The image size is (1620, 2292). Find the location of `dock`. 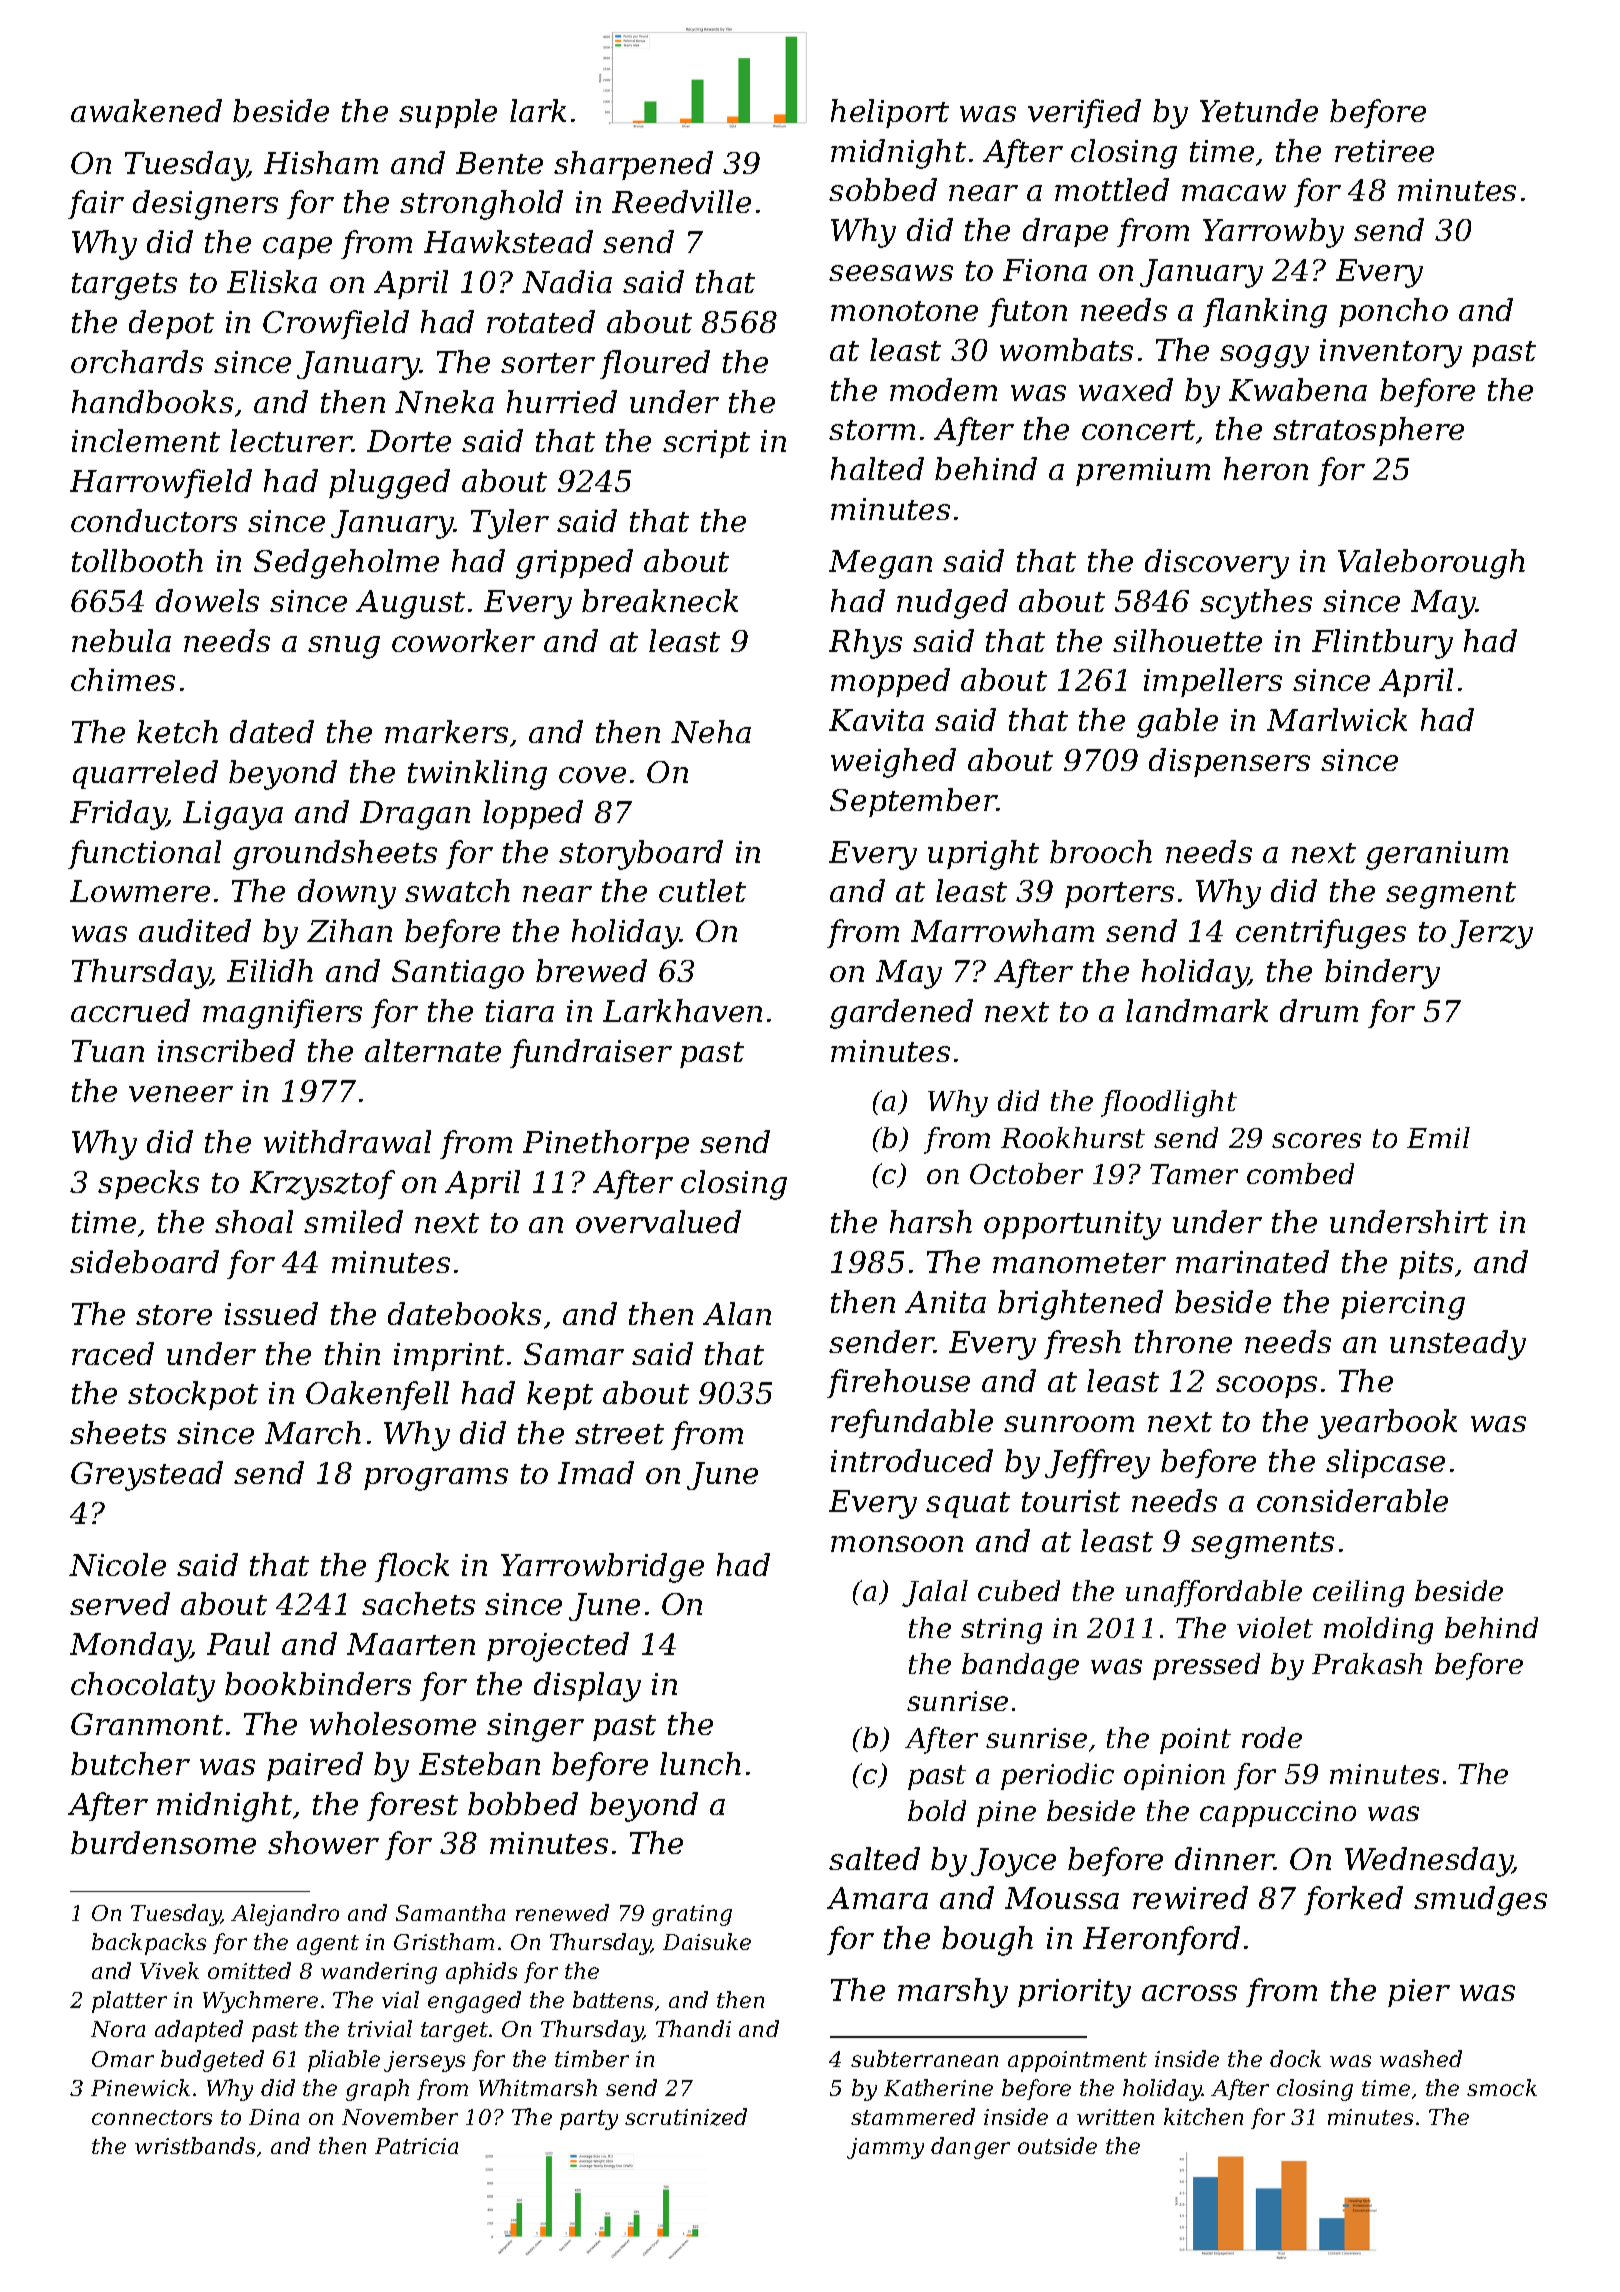

dock is located at coordinates (1295, 2058).
